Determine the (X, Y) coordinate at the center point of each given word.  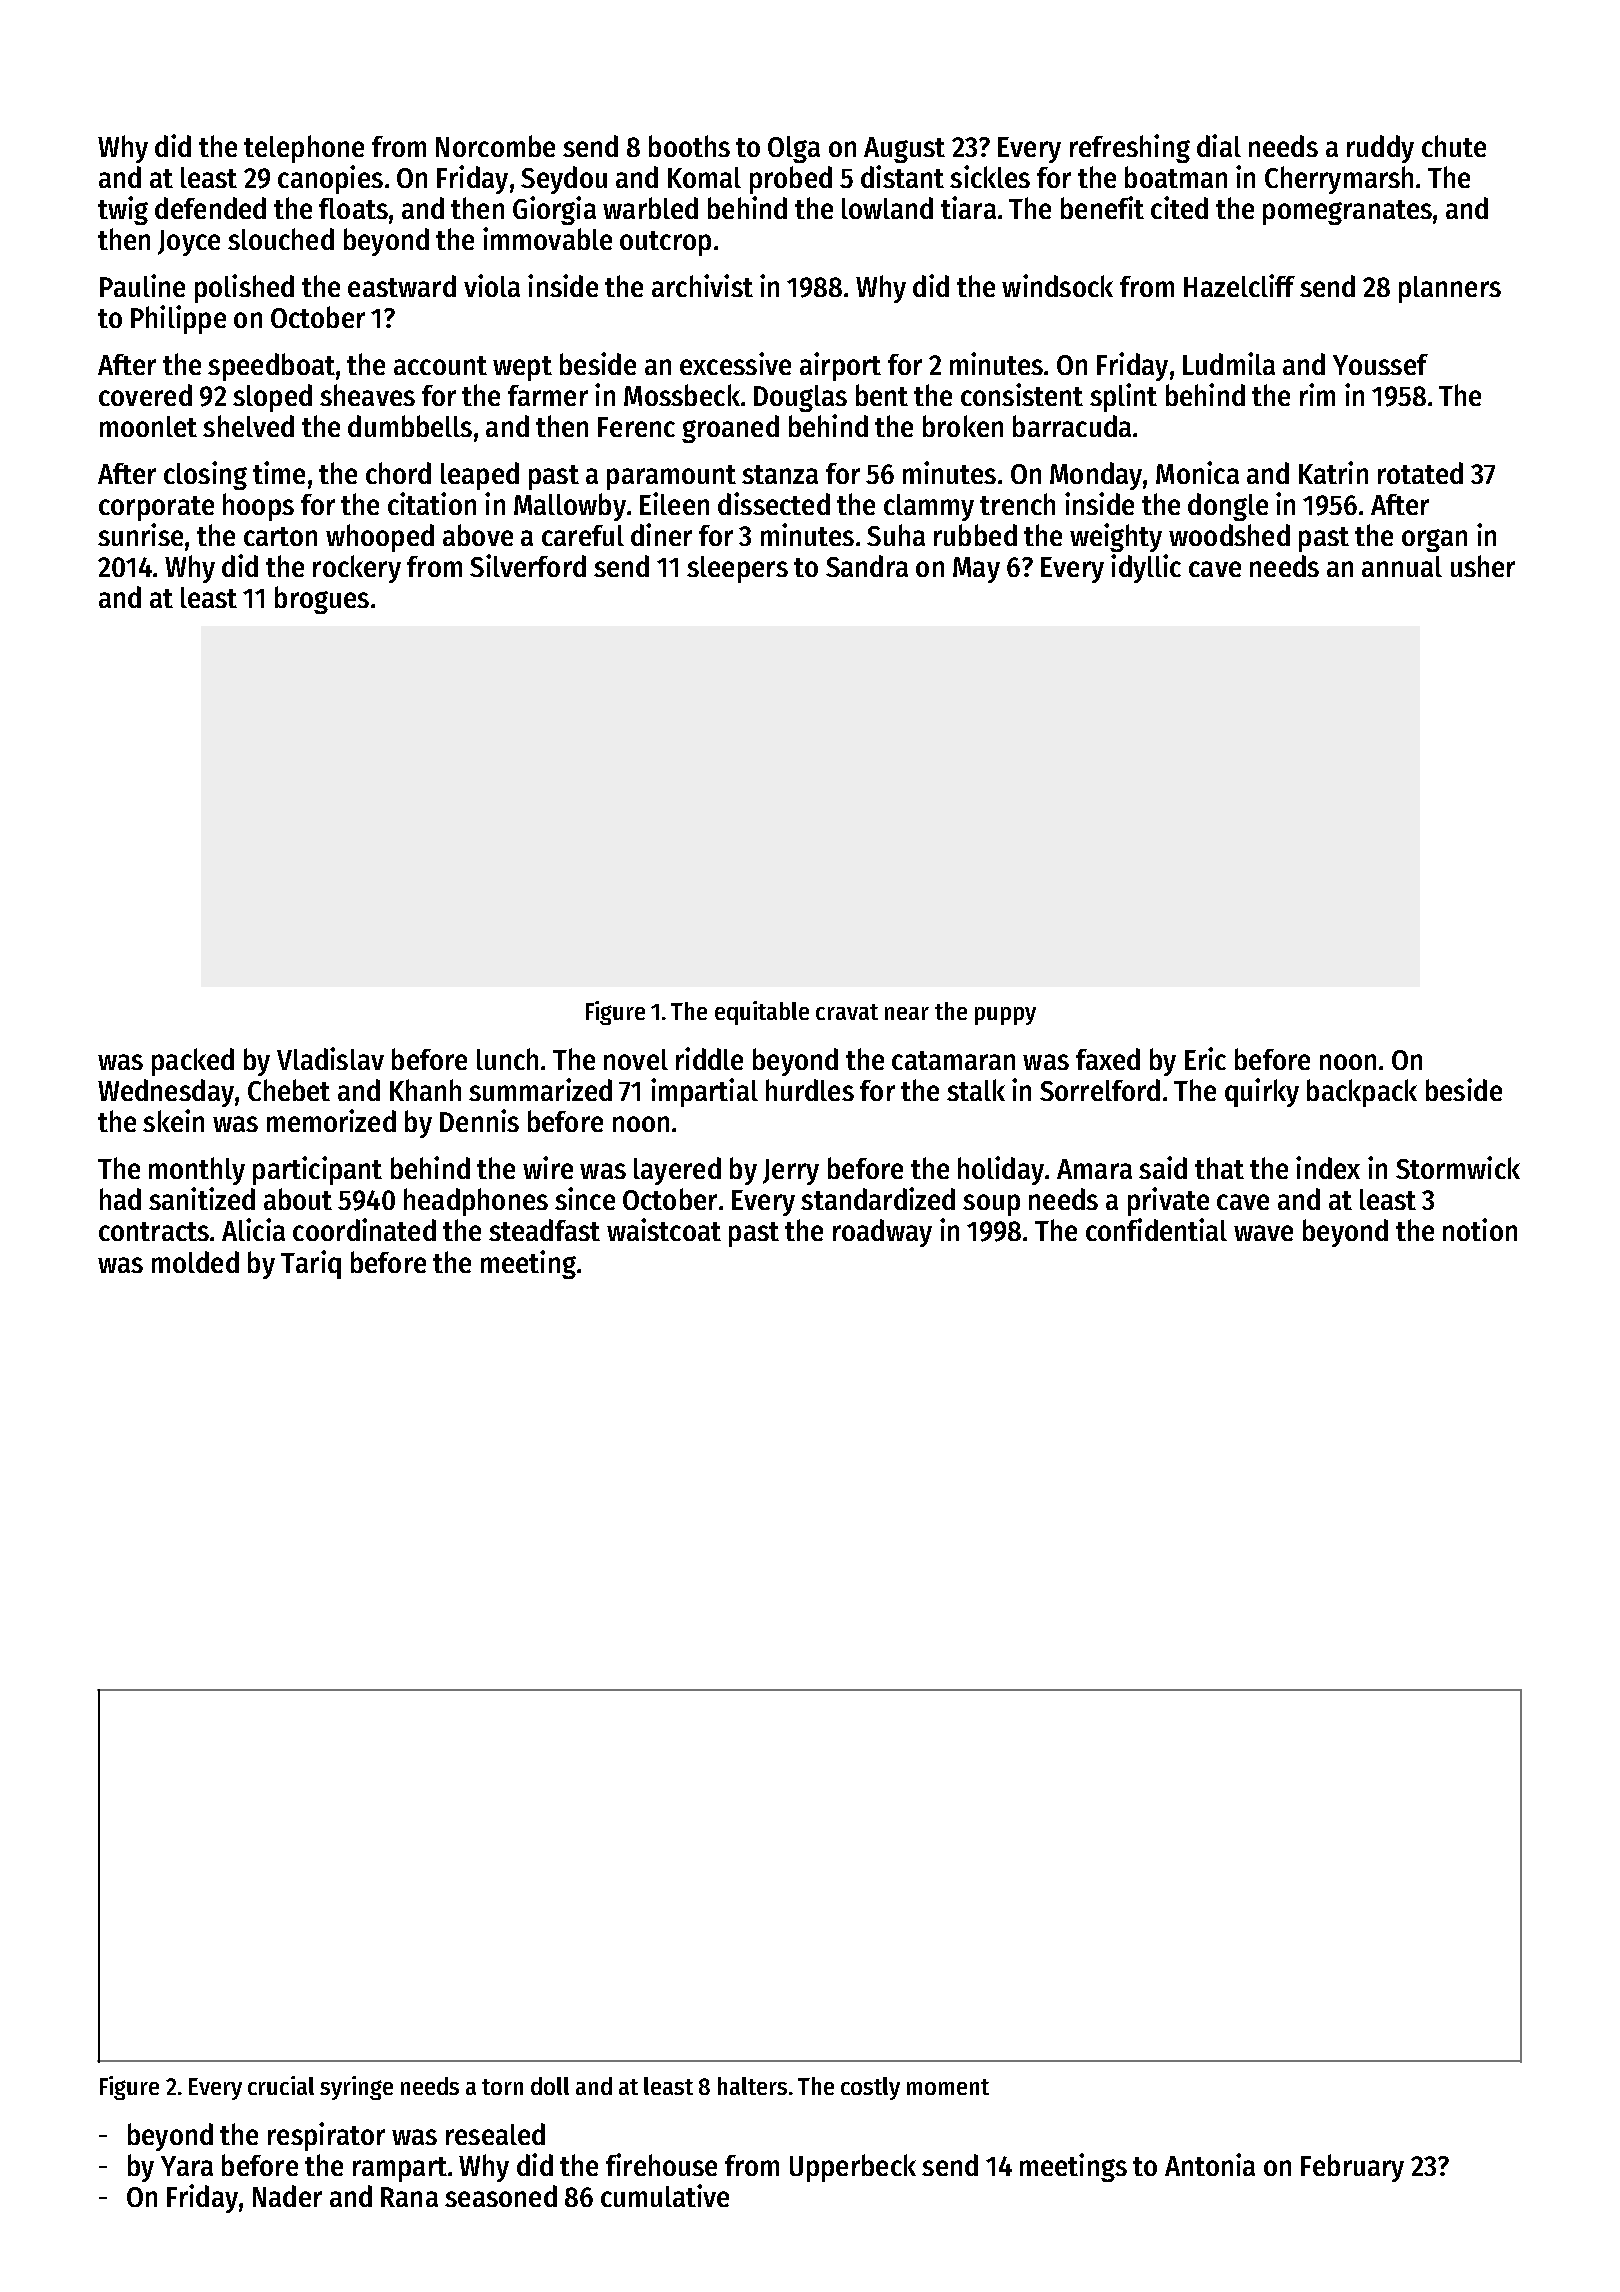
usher (1483, 566)
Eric (1205, 1058)
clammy (929, 507)
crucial (281, 2085)
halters (752, 2086)
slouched (281, 239)
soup (991, 1205)
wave (1263, 1233)
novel (636, 1059)
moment (948, 2087)
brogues (322, 600)
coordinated (364, 1229)
